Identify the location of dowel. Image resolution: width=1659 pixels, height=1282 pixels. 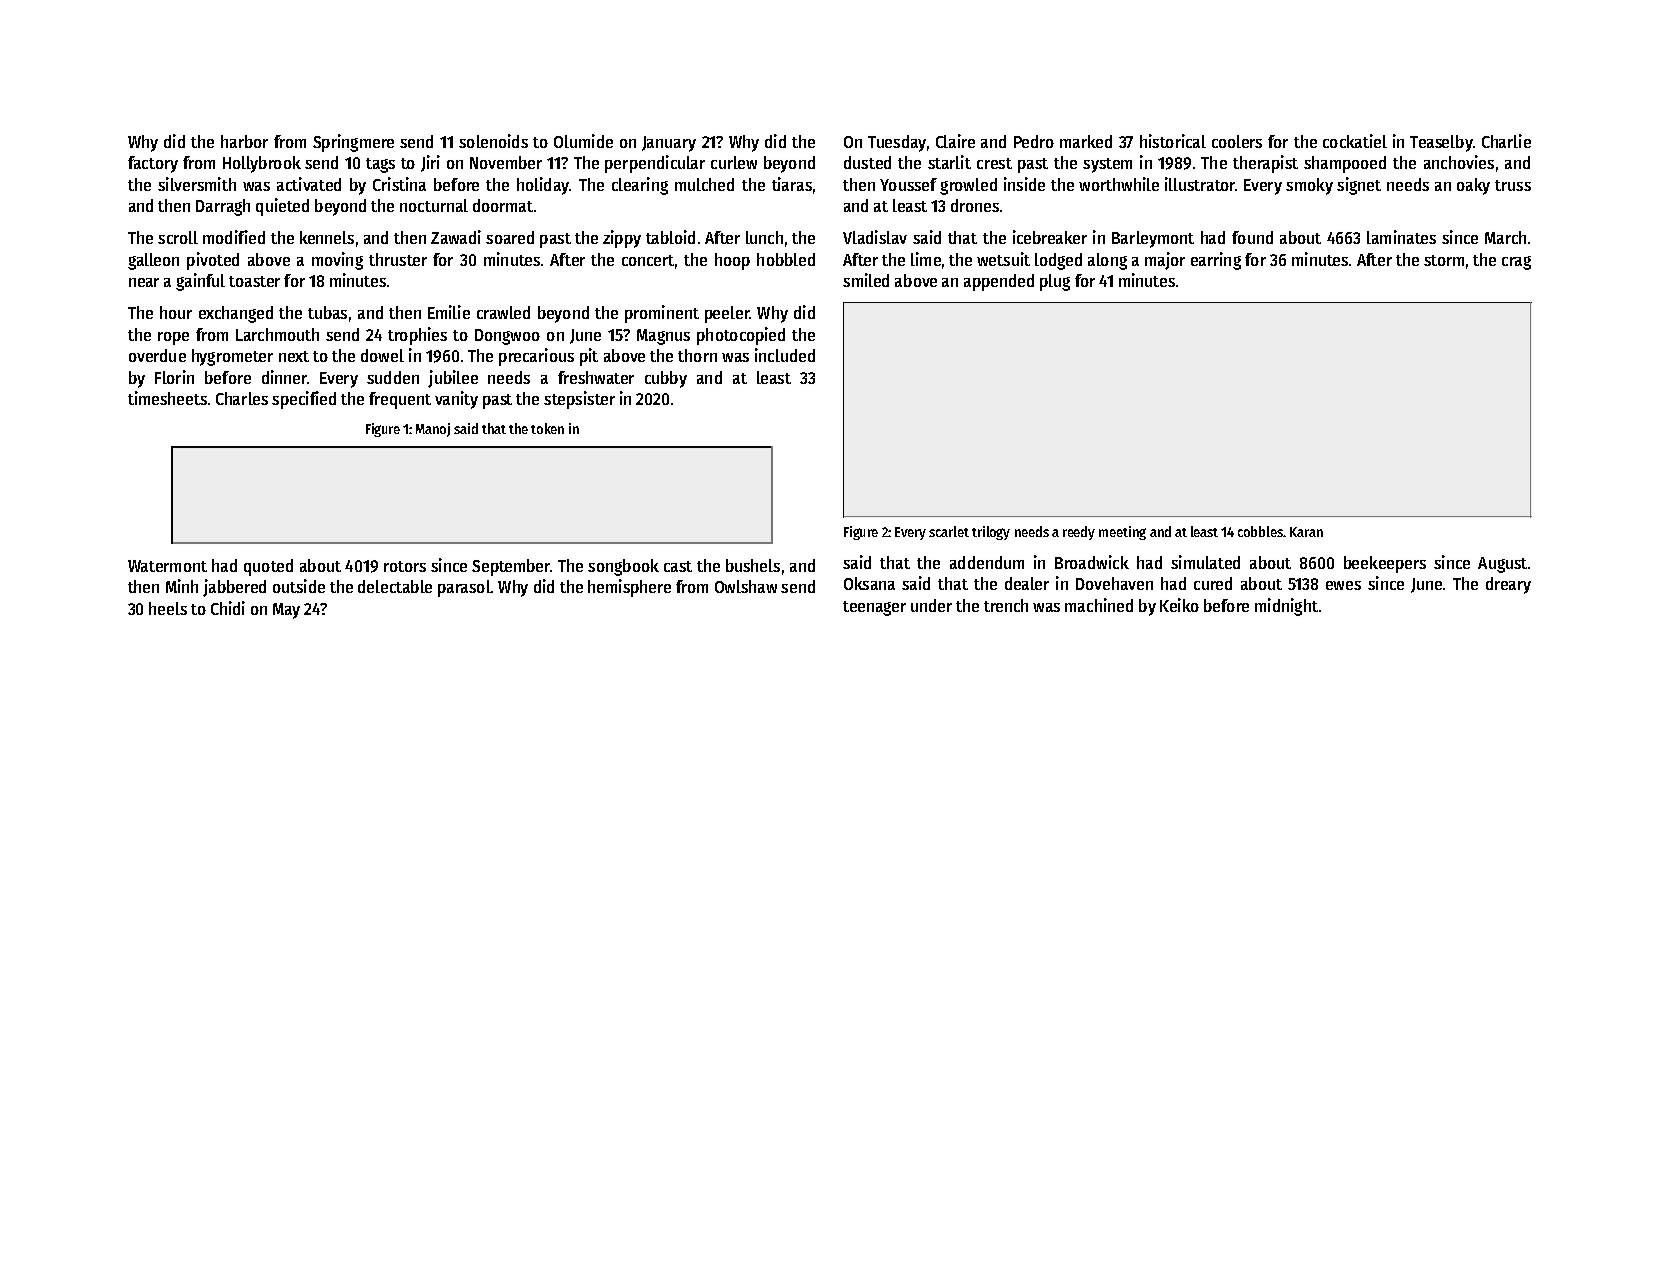
(382, 355).
